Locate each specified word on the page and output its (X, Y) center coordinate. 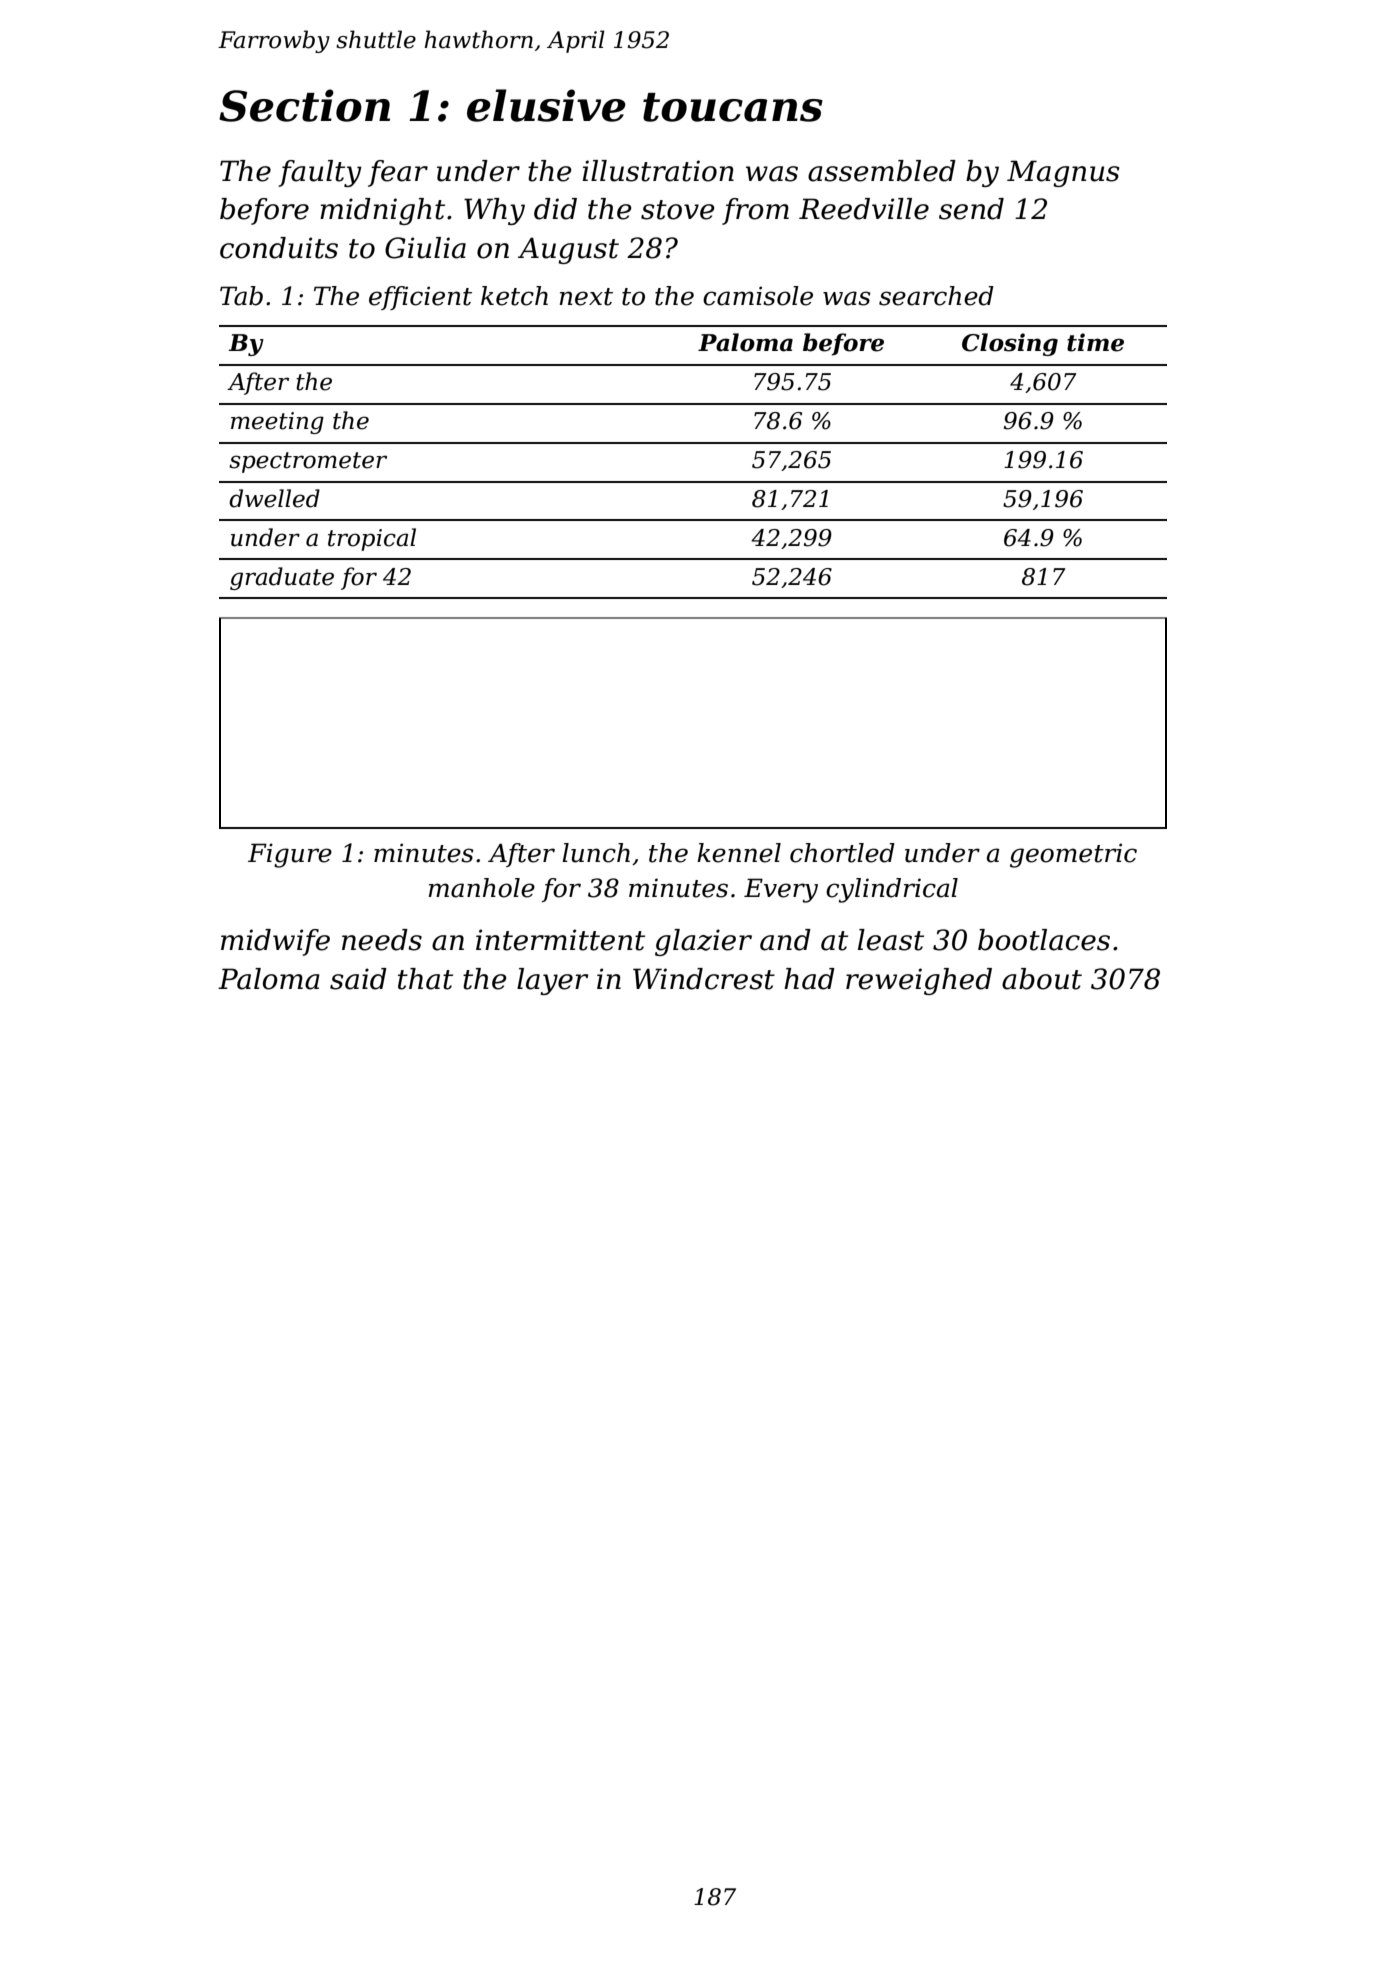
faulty (320, 173)
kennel (739, 853)
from (755, 211)
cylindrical (892, 890)
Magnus (1063, 173)
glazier (703, 942)
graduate (282, 578)
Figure (290, 855)
